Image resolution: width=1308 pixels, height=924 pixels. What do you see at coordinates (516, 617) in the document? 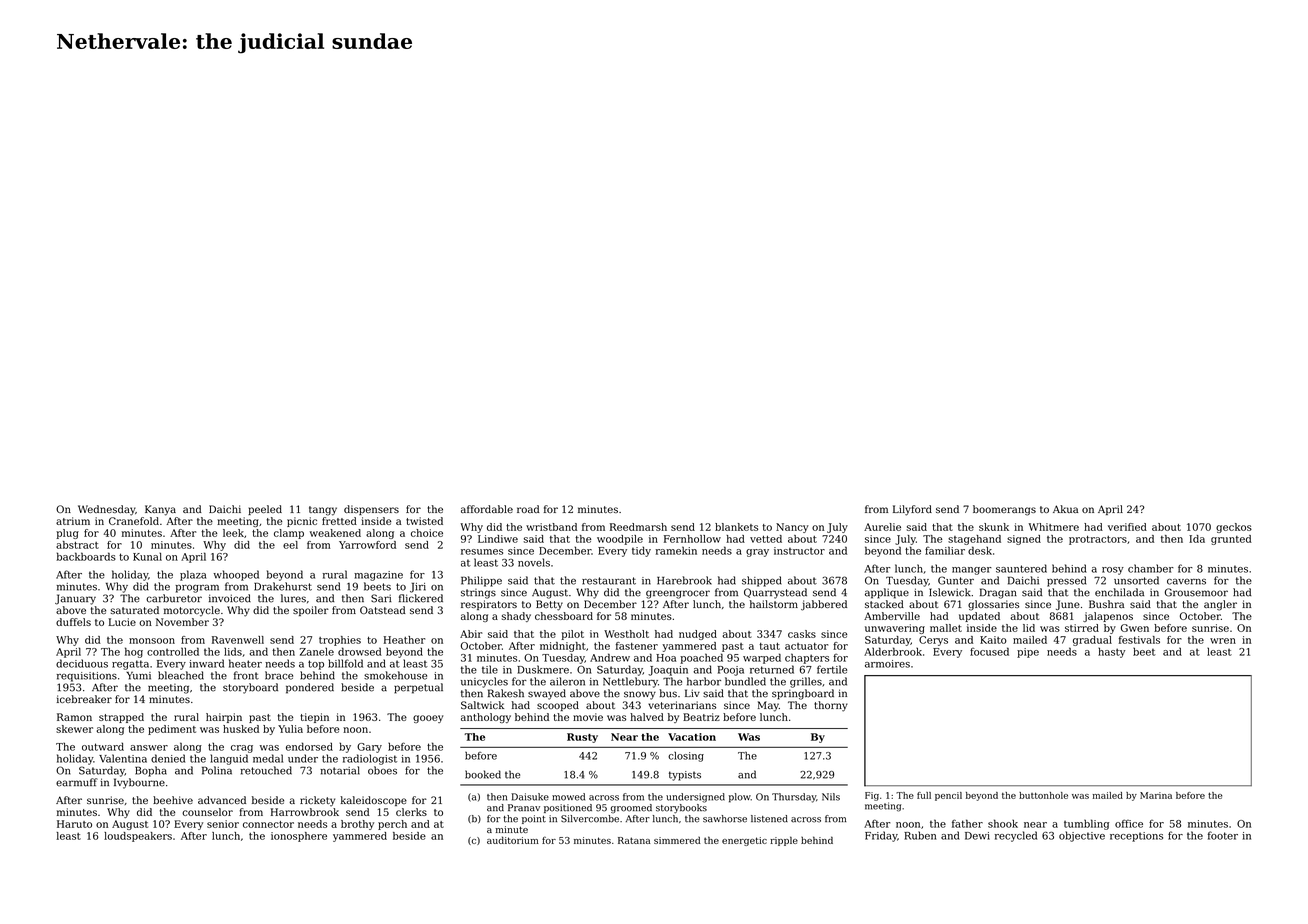
I see `shady` at bounding box center [516, 617].
